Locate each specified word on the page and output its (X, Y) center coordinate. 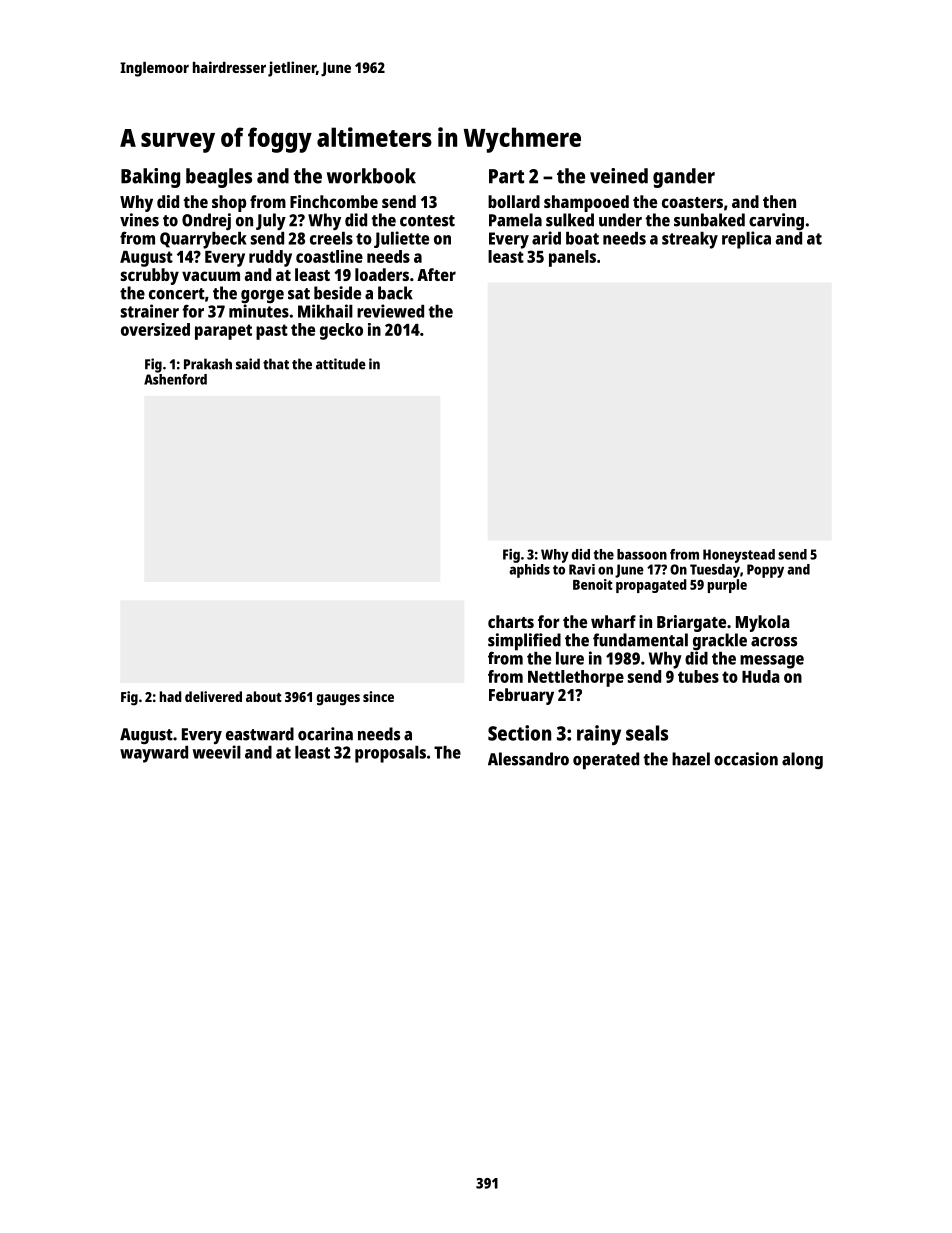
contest (427, 221)
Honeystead (739, 556)
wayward (154, 754)
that (276, 364)
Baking (150, 178)
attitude (341, 364)
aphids (529, 571)
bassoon (642, 554)
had (171, 696)
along (802, 760)
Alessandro (528, 759)
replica (746, 240)
